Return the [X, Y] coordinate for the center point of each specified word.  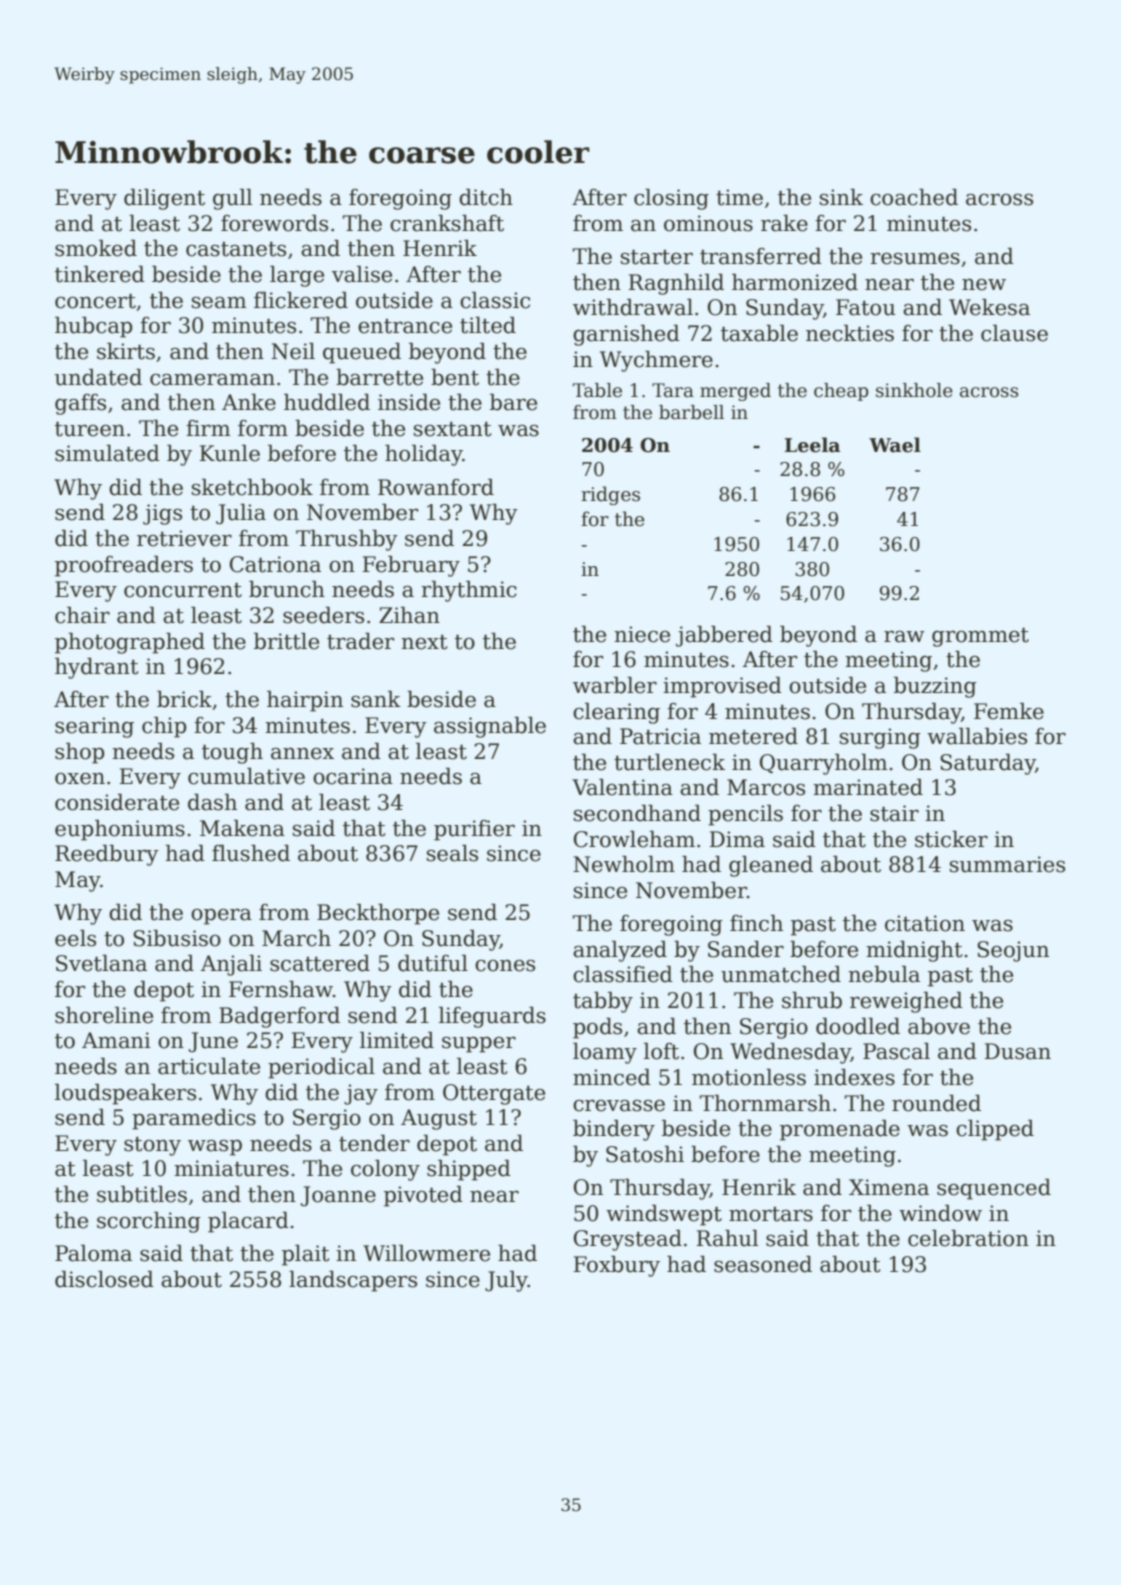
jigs [162, 514]
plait [305, 1255]
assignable [490, 727]
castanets [236, 249]
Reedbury [107, 855]
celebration [968, 1238]
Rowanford [436, 487]
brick [184, 699]
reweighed [906, 1002]
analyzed [620, 951]
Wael [895, 445]
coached [914, 197]
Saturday [988, 764]
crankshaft [447, 223]
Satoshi [645, 1154]
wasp [215, 1148]
